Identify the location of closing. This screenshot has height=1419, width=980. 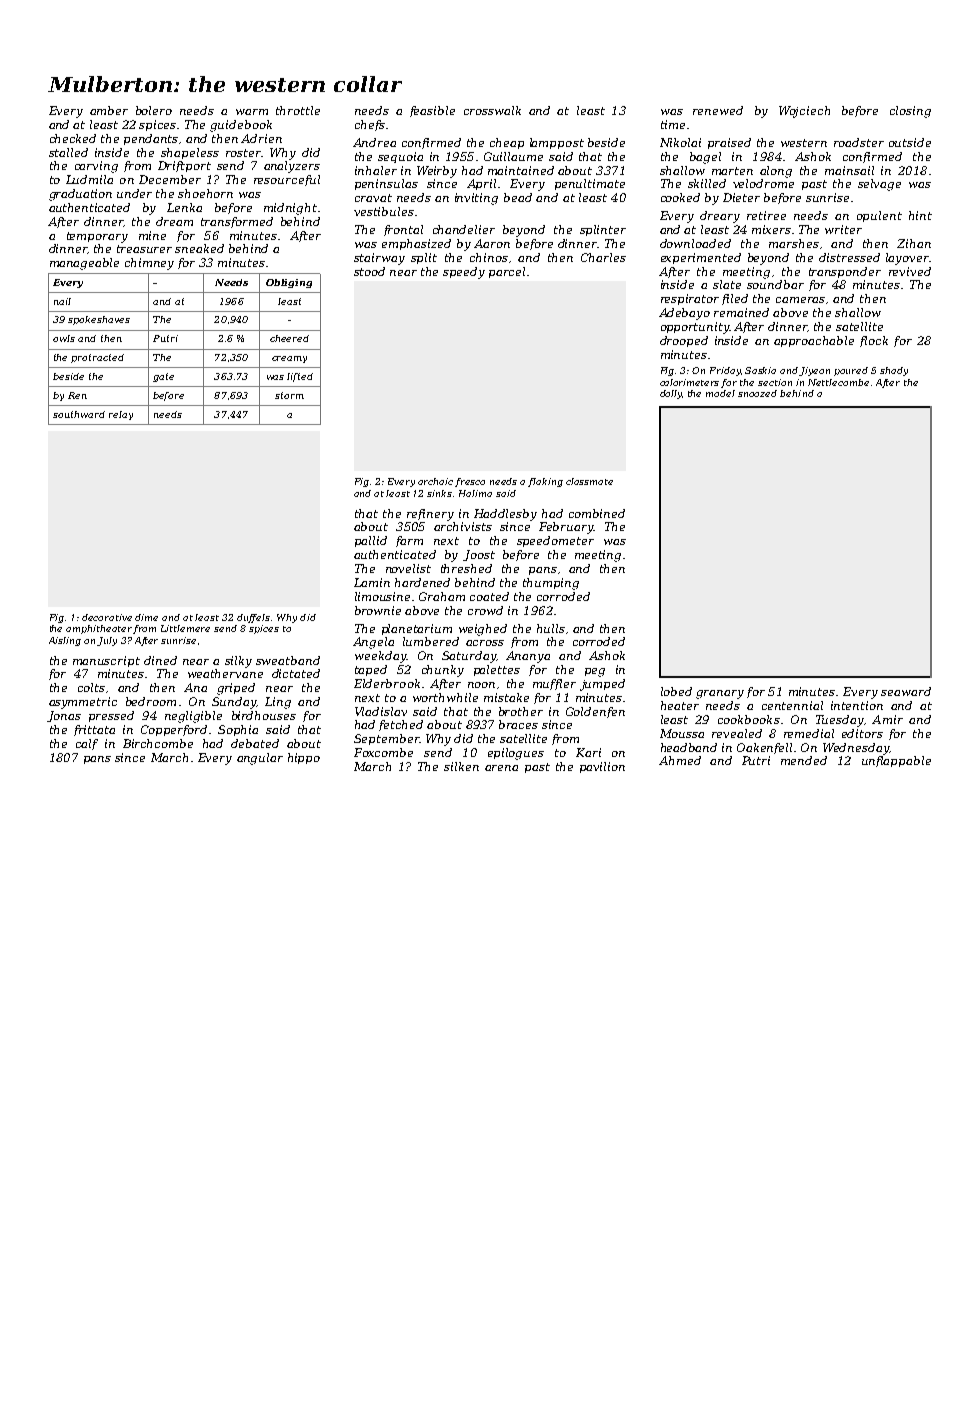
(910, 112).
